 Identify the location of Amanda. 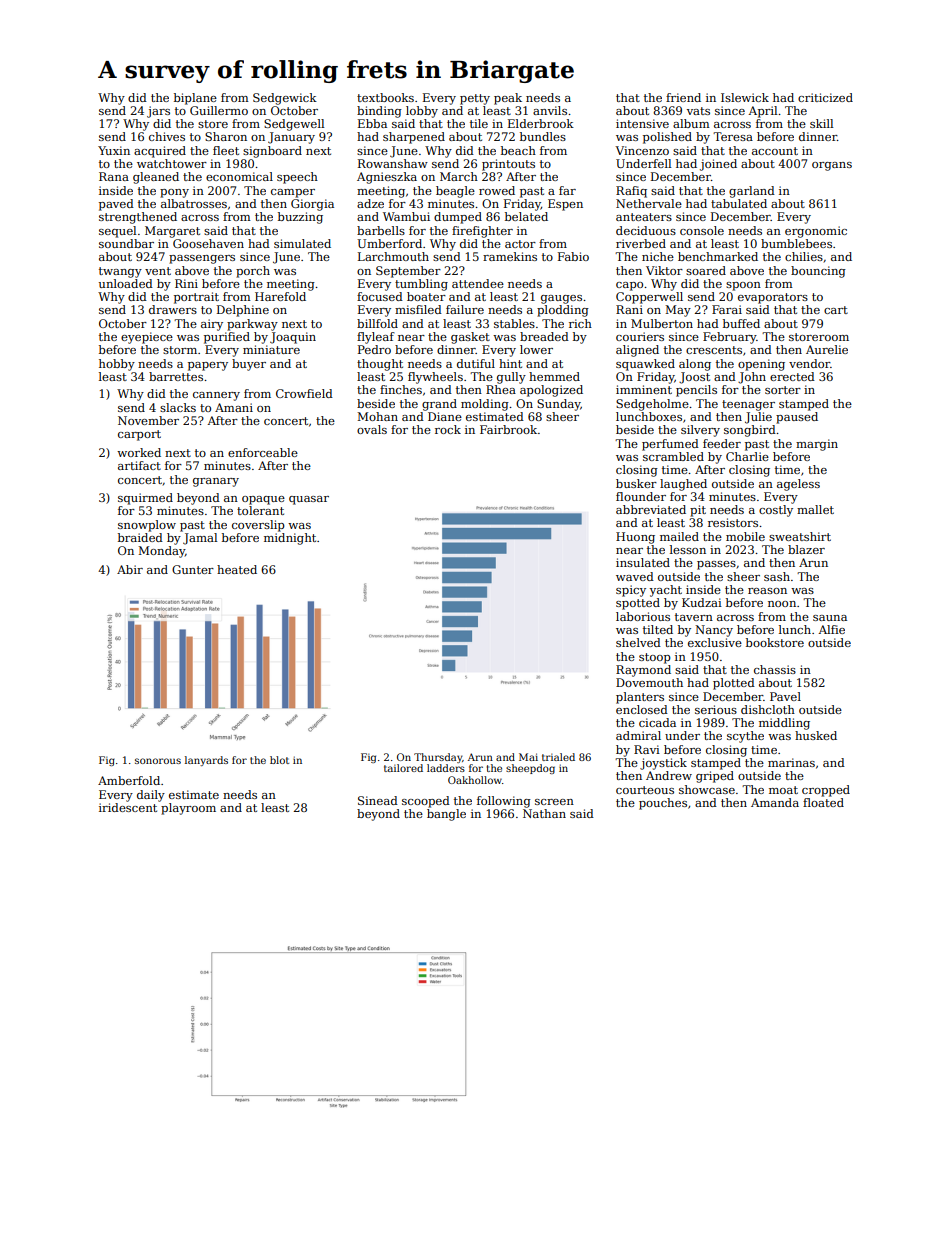
(775, 802).
